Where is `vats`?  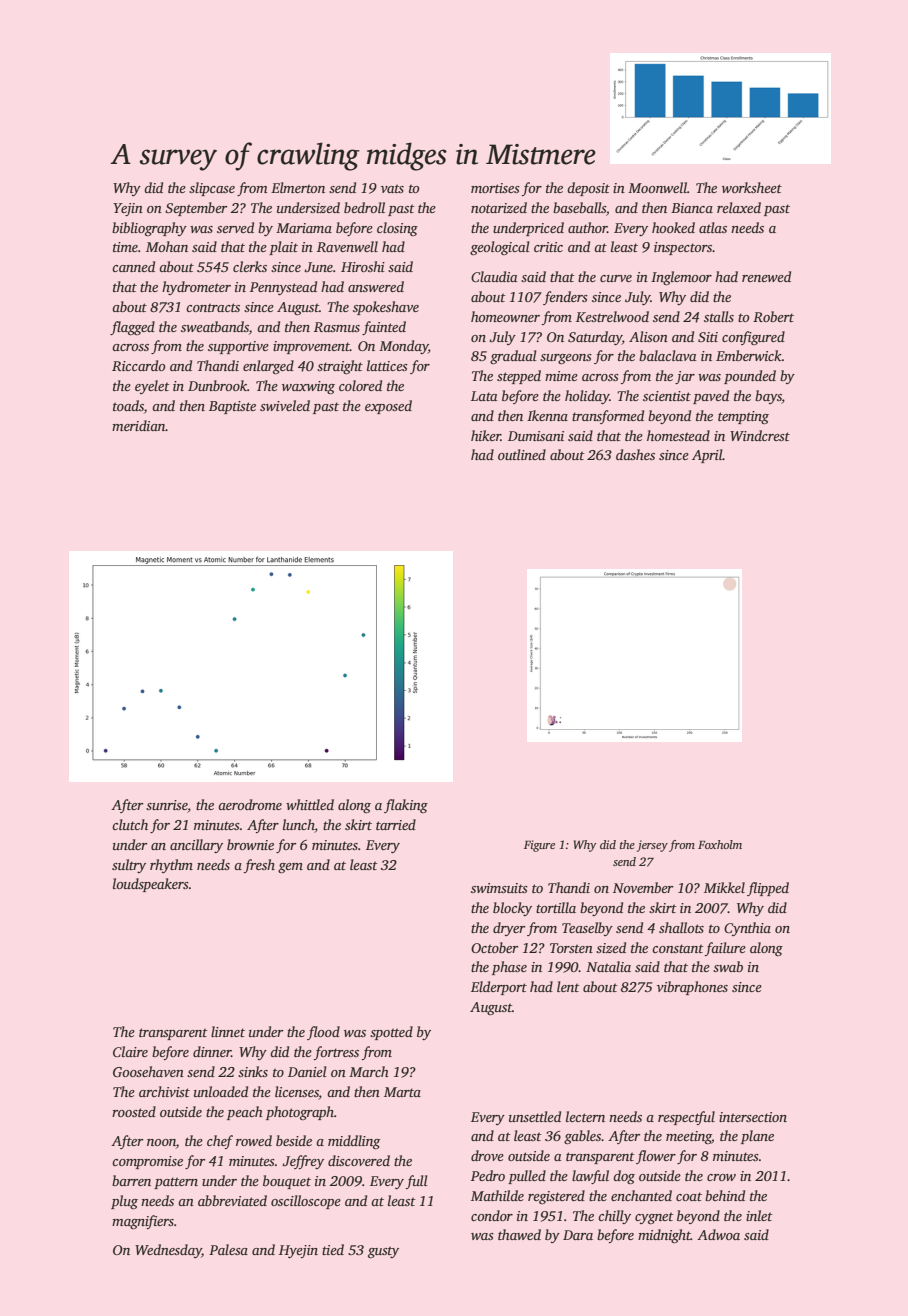 vats is located at coordinates (392, 188).
